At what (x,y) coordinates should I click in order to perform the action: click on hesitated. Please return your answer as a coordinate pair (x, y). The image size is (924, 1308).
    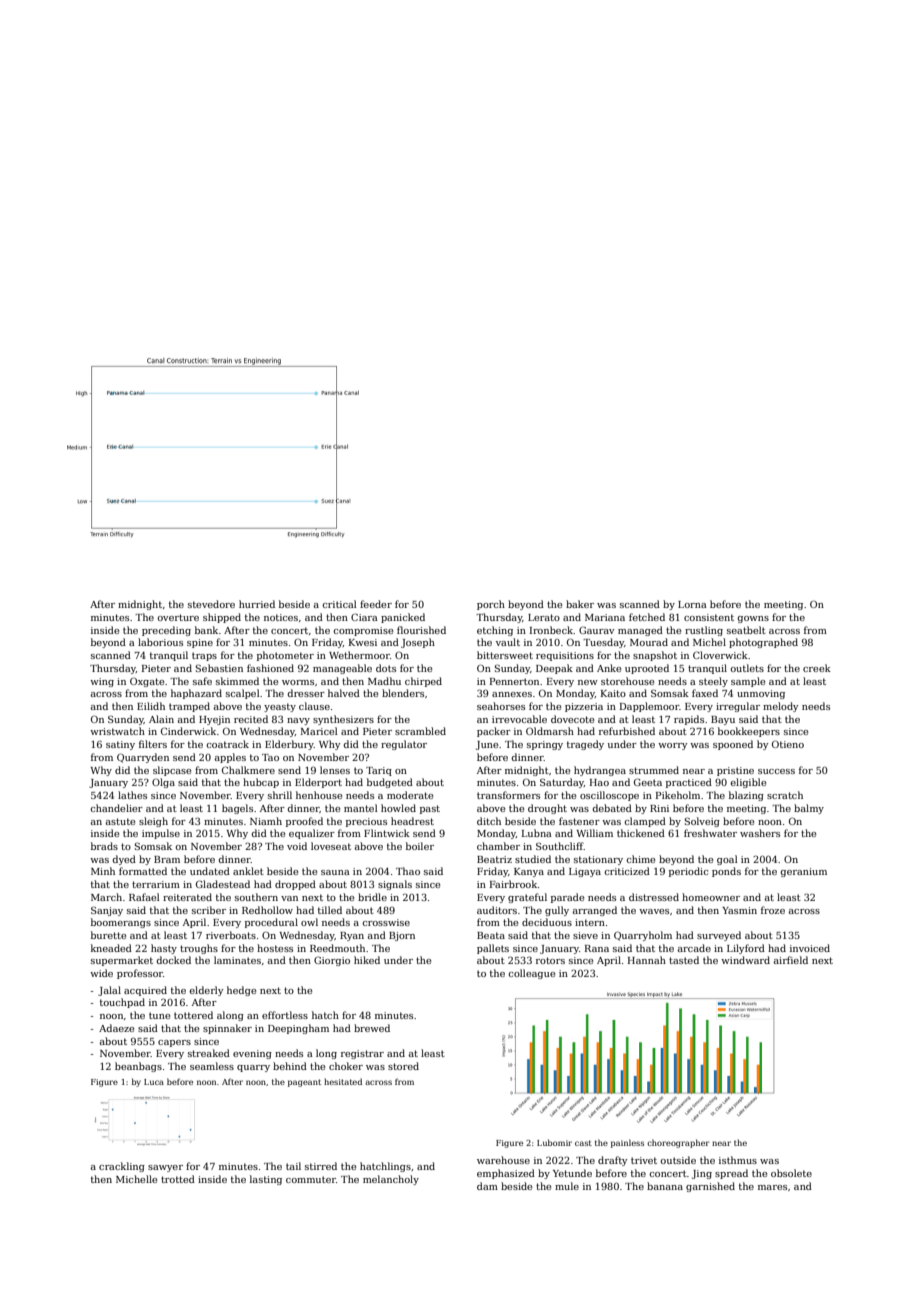
    Looking at the image, I should click on (343, 1081).
